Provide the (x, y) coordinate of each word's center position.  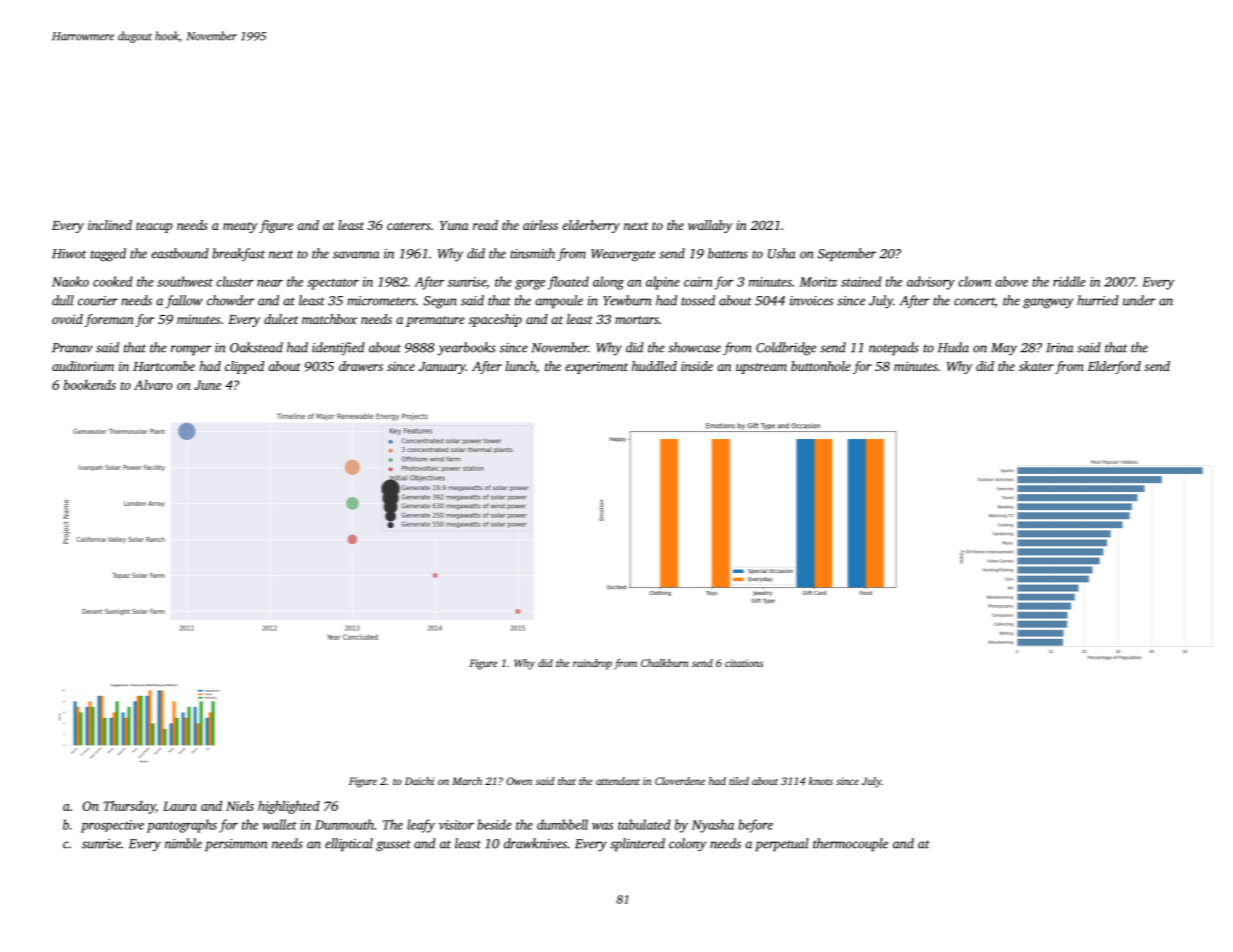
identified (338, 349)
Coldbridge (786, 349)
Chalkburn (664, 663)
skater (1036, 366)
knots (821, 781)
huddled (654, 366)
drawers (361, 366)
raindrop (592, 664)
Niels (240, 805)
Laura (180, 806)
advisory (931, 283)
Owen (519, 781)
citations (744, 663)
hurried (1098, 300)
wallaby (710, 226)
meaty (240, 227)
